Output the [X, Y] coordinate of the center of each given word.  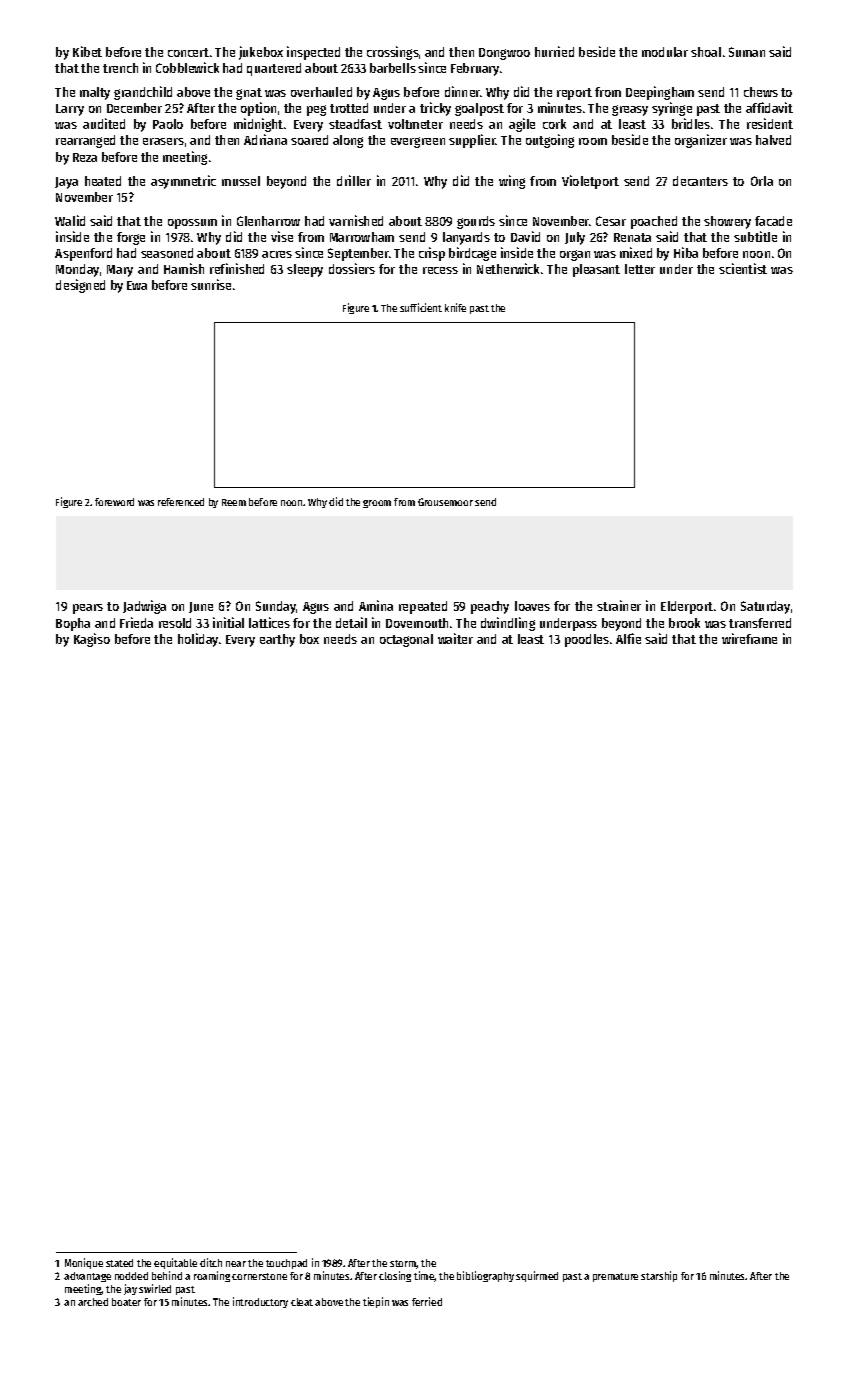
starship [659, 1276]
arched [93, 1302]
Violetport [590, 182]
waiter [455, 638]
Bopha [73, 624]
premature [615, 1277]
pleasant [596, 270]
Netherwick [508, 268]
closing [395, 1276]
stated [119, 1263]
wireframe [749, 638]
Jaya [66, 183]
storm [403, 1264]
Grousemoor [445, 502]
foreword [114, 502]
